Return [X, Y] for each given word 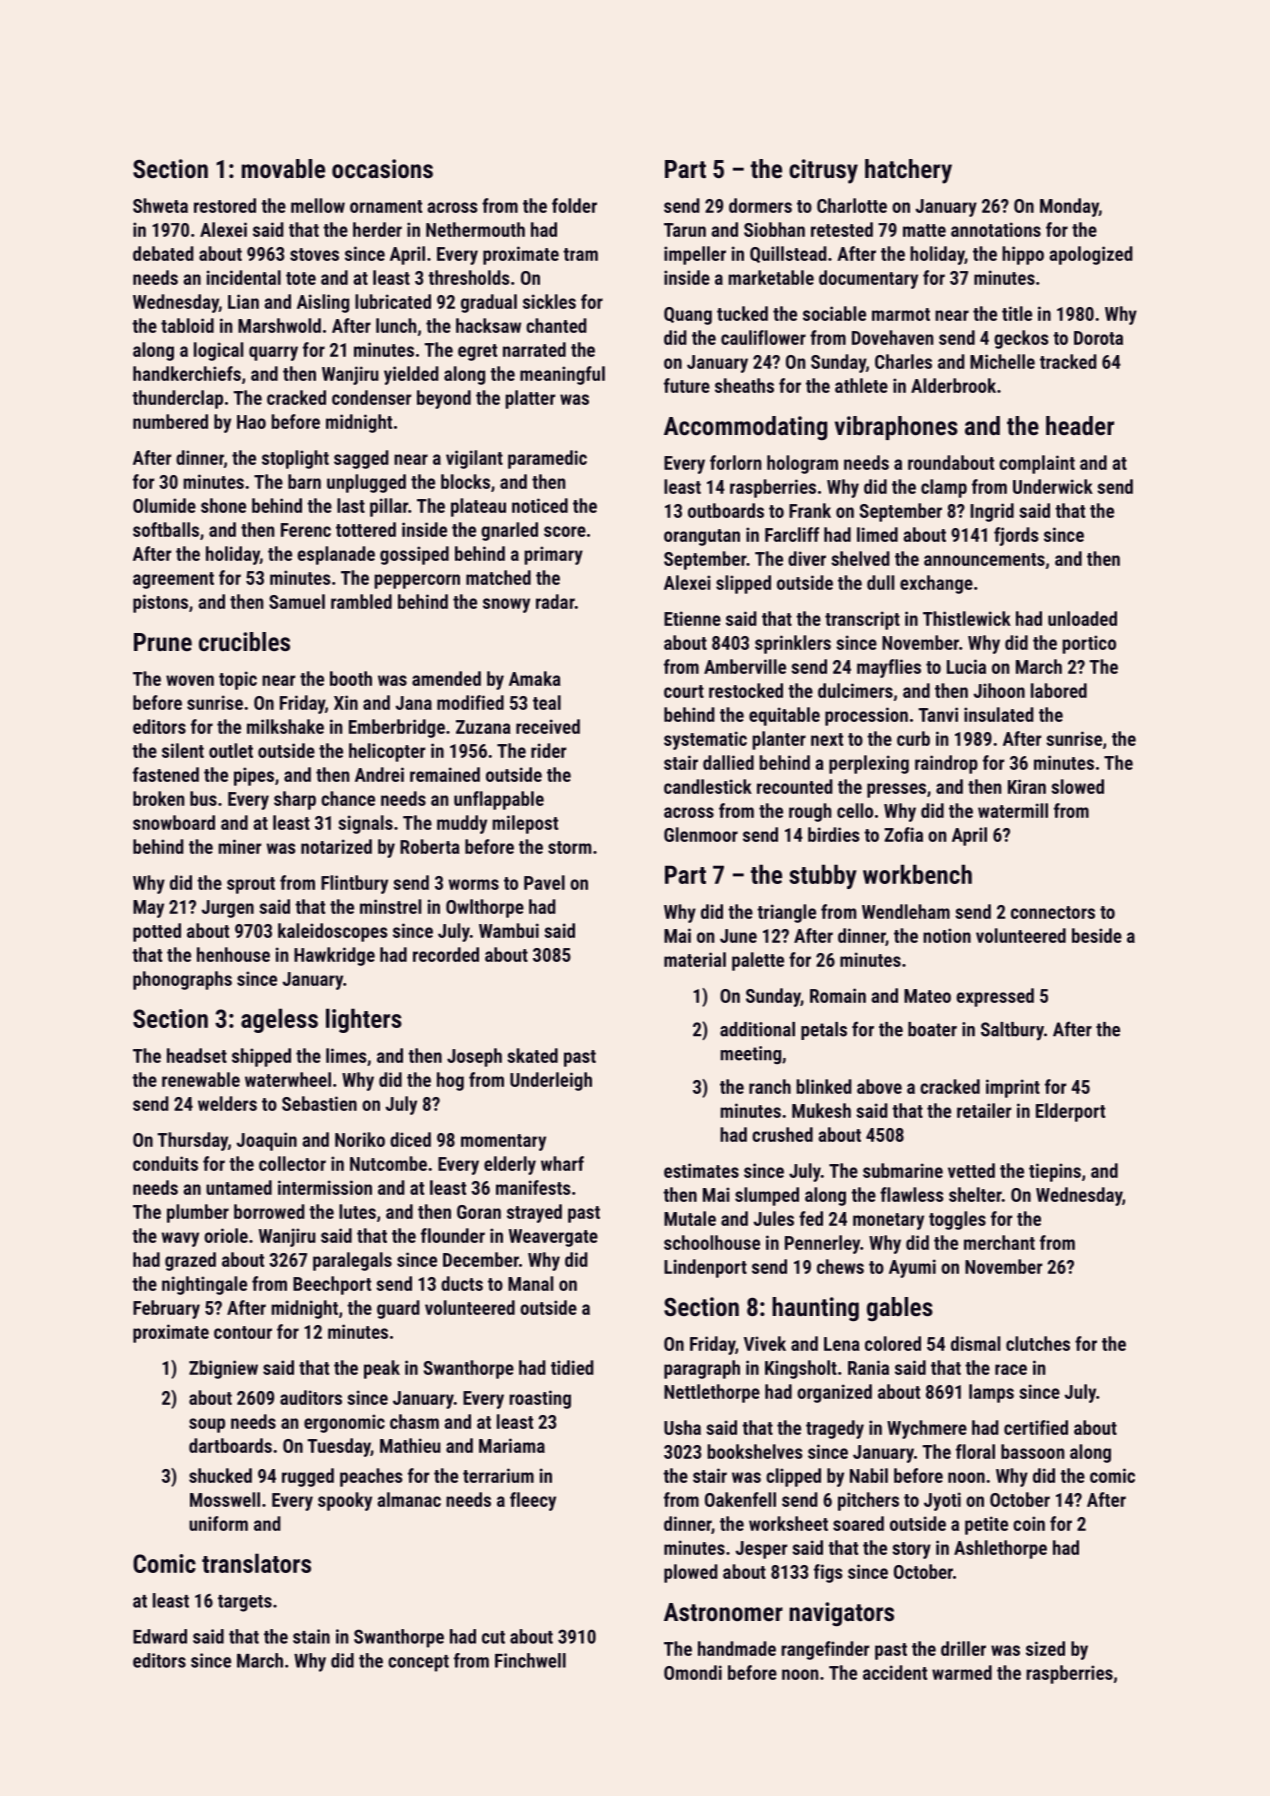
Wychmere [927, 1429]
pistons [160, 603]
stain [311, 1636]
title [1017, 313]
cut [493, 1637]
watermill [1013, 810]
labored [1059, 690]
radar [555, 601]
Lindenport [705, 1268]
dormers [760, 205]
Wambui [509, 930]
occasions [382, 168]
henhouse [233, 954]
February [166, 1309]
